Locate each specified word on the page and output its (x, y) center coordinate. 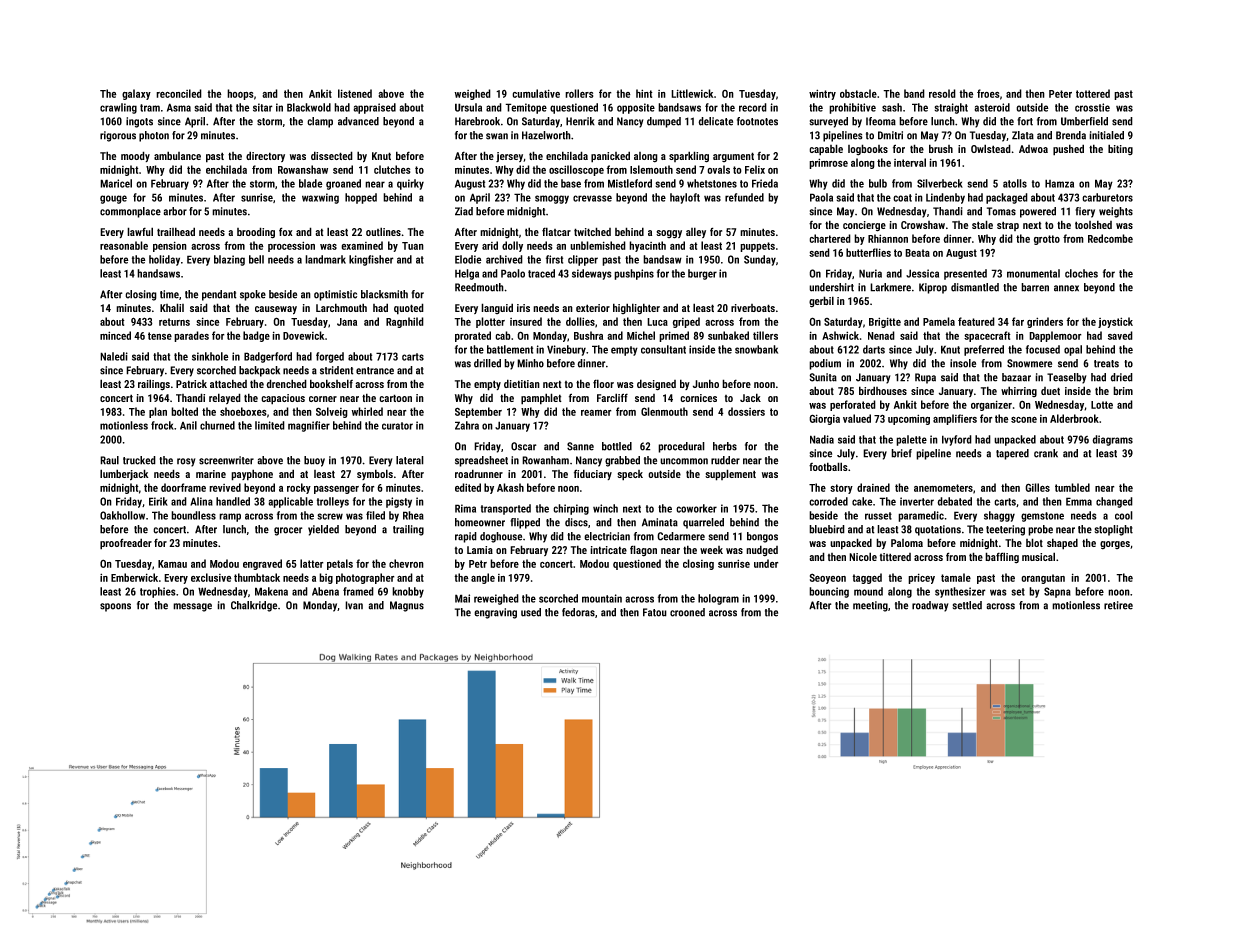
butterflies (868, 252)
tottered (1093, 93)
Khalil (172, 307)
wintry (822, 94)
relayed (225, 398)
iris (523, 308)
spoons (115, 607)
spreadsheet (481, 461)
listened (355, 93)
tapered (1012, 454)
